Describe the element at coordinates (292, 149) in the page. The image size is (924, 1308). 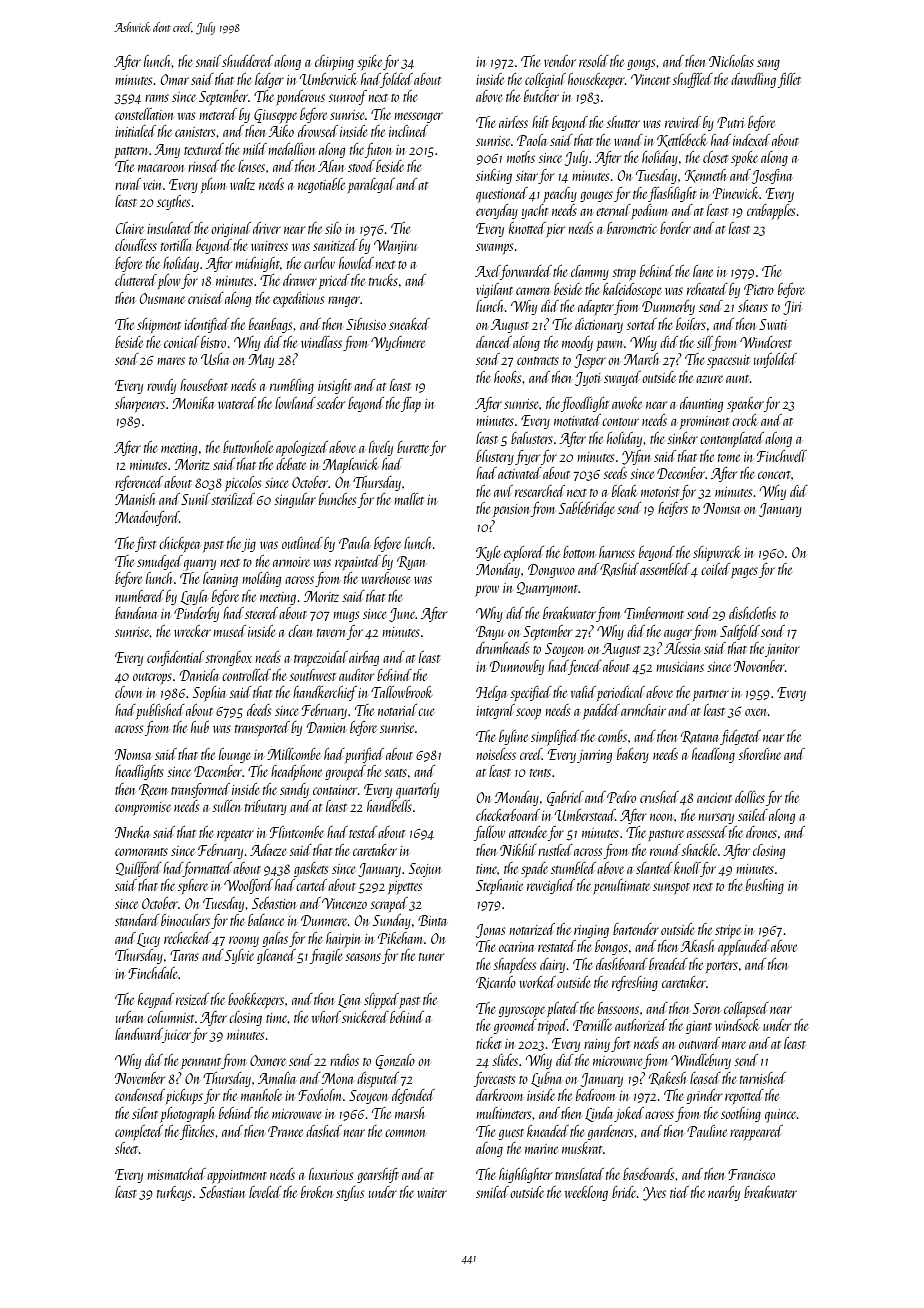
I see `medallion` at that location.
